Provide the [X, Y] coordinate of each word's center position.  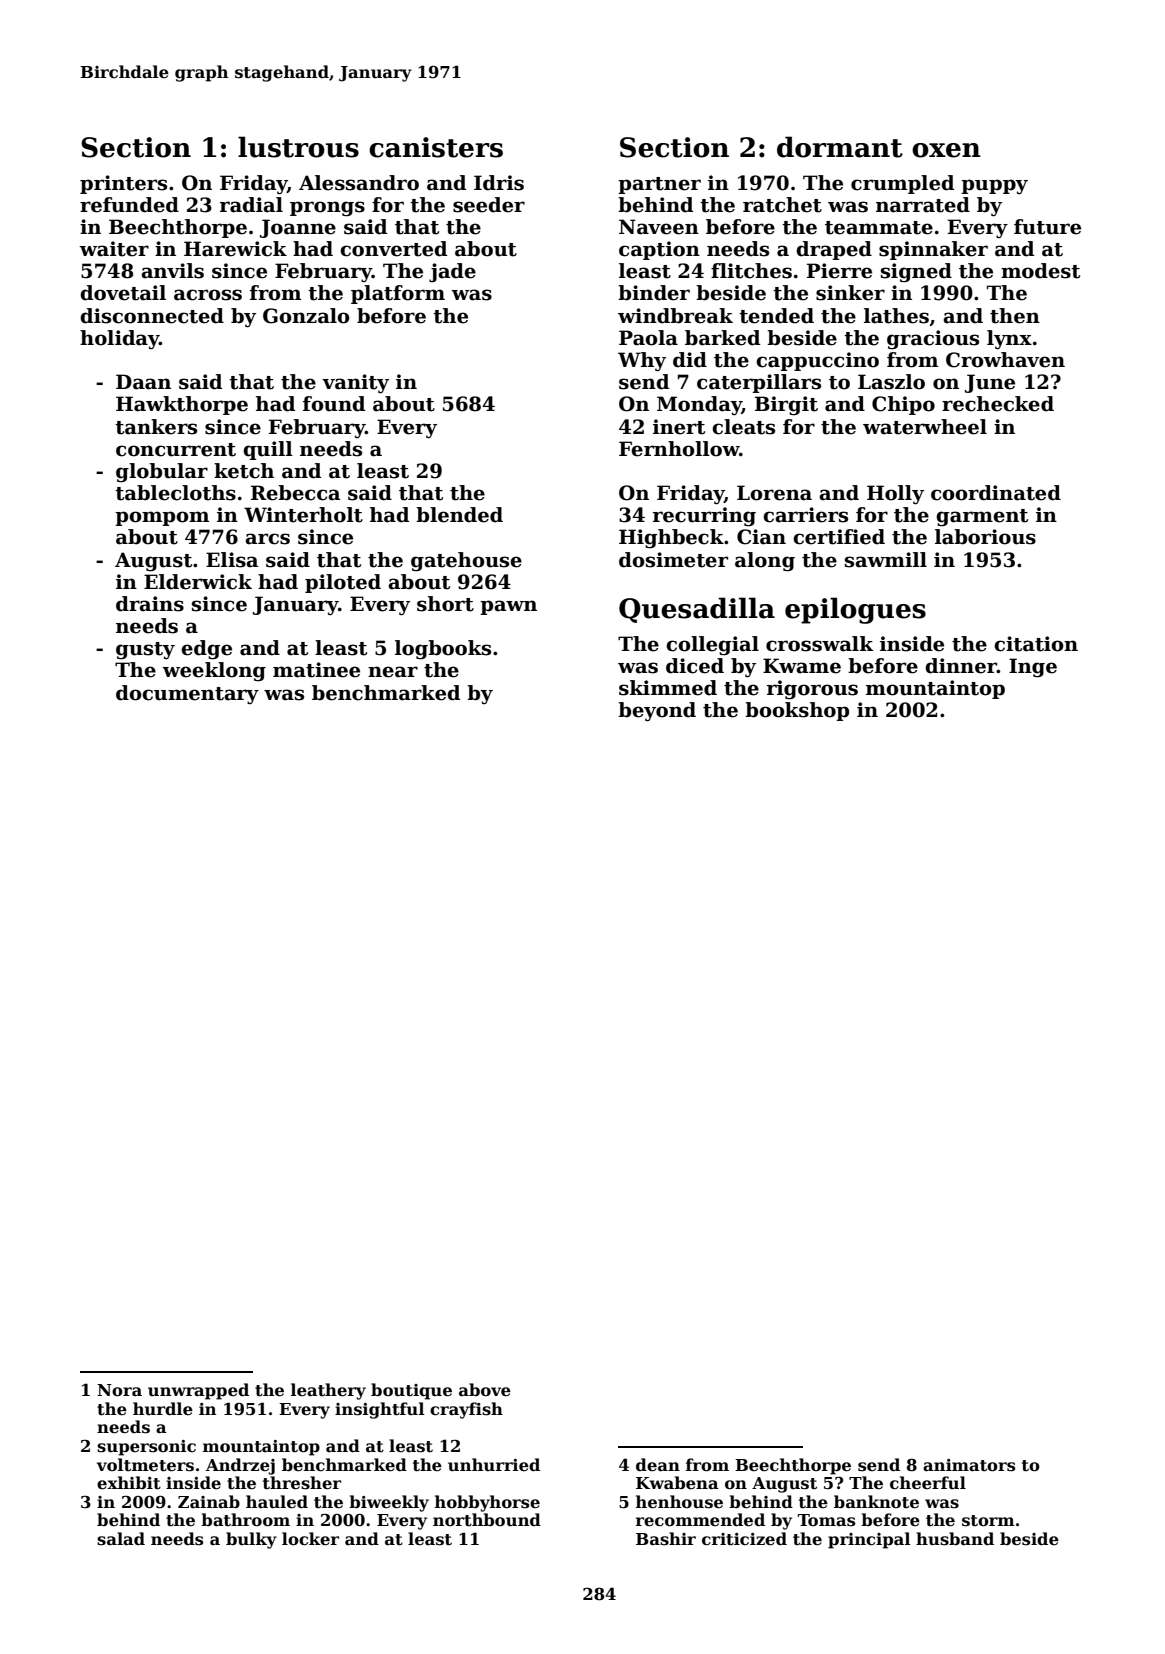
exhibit [129, 1483]
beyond [657, 712]
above [485, 1390]
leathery [328, 1391]
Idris [499, 183]
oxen [946, 150]
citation [1036, 644]
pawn [508, 607]
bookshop [797, 711]
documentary [187, 694]
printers [123, 184]
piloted [343, 583]
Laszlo [891, 382]
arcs [267, 539]
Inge [1033, 668]
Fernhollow [679, 449]
